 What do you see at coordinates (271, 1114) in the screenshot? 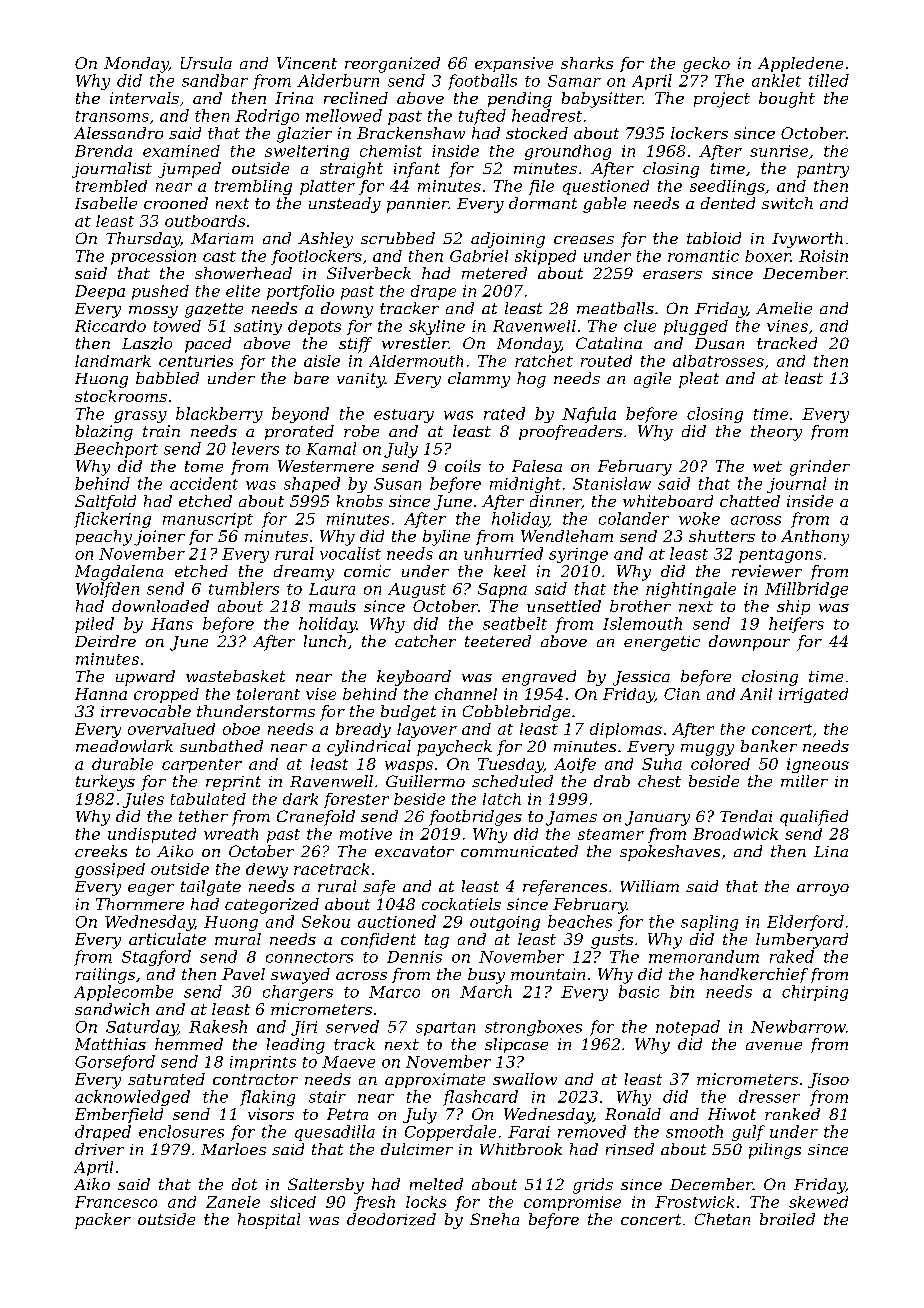
I see `visors` at bounding box center [271, 1114].
